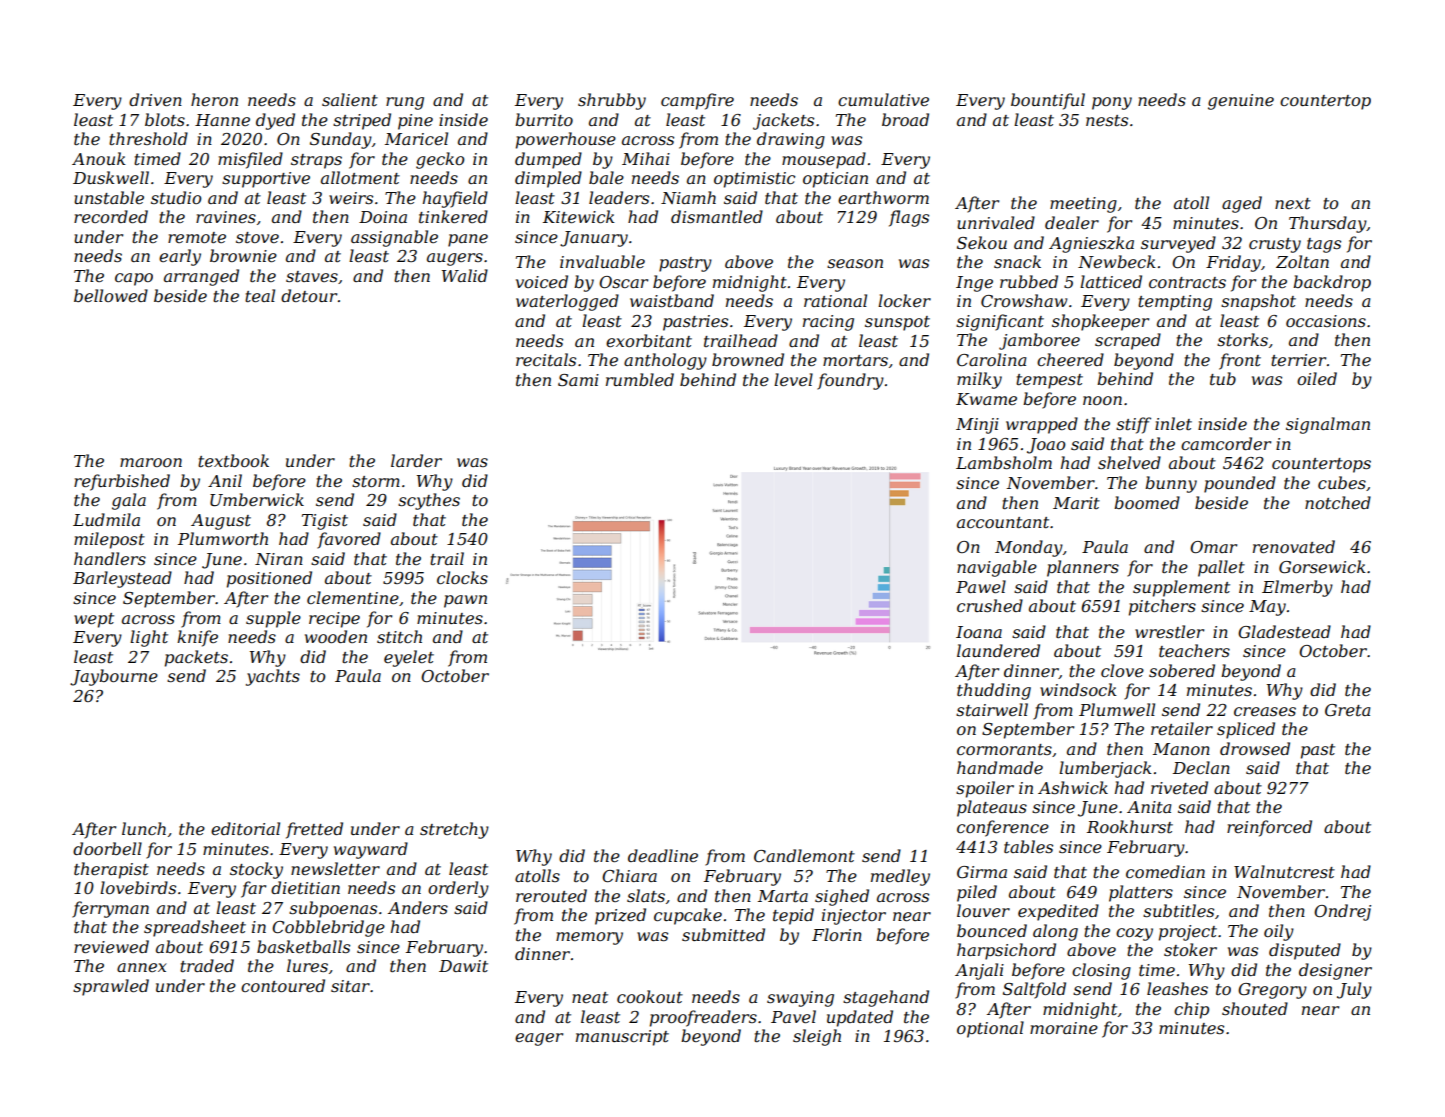 The image size is (1445, 1117). Describe the element at coordinates (837, 934) in the document. I see `Florin` at that location.
